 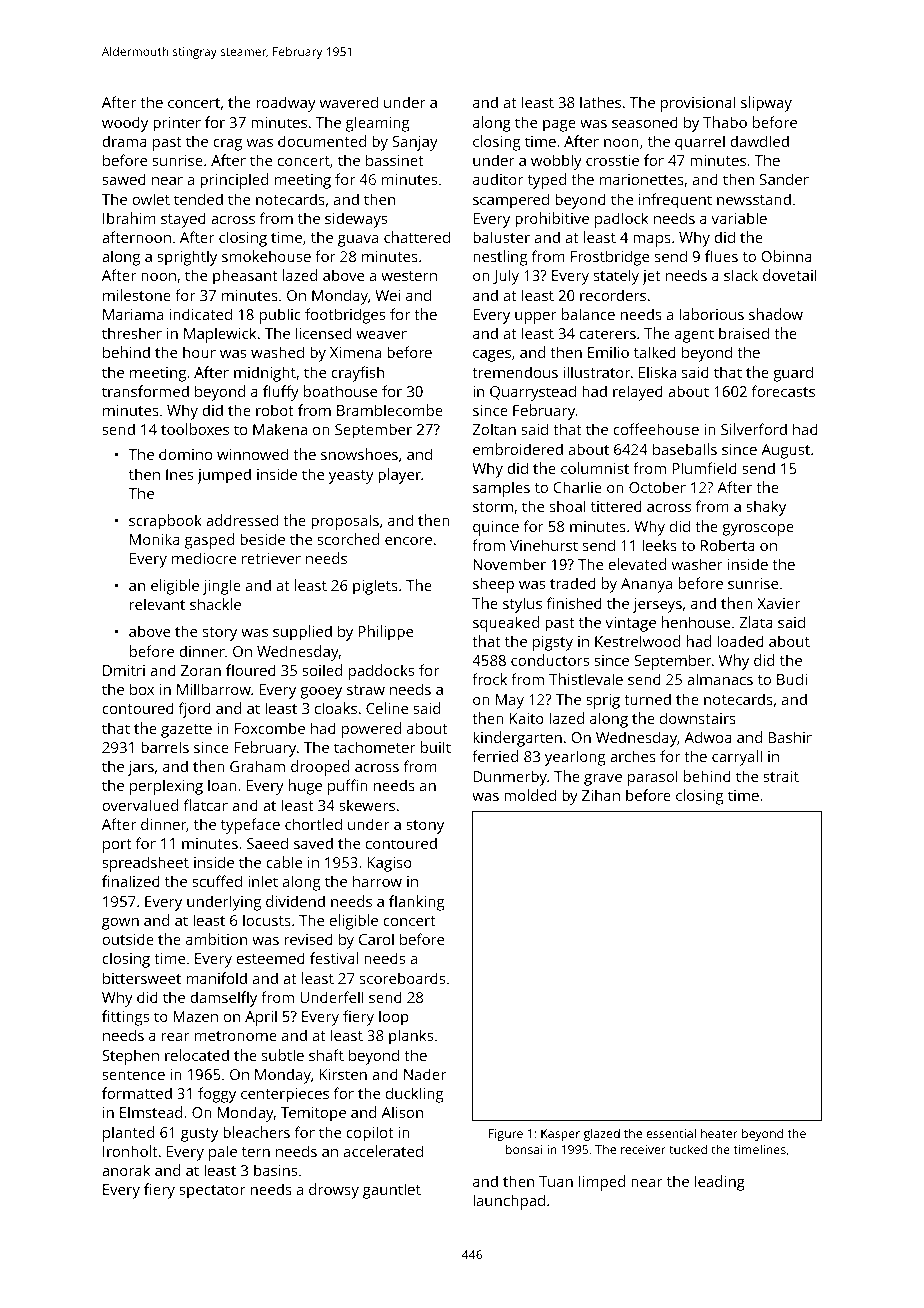 What do you see at coordinates (792, 679) in the screenshot?
I see `Budi` at bounding box center [792, 679].
